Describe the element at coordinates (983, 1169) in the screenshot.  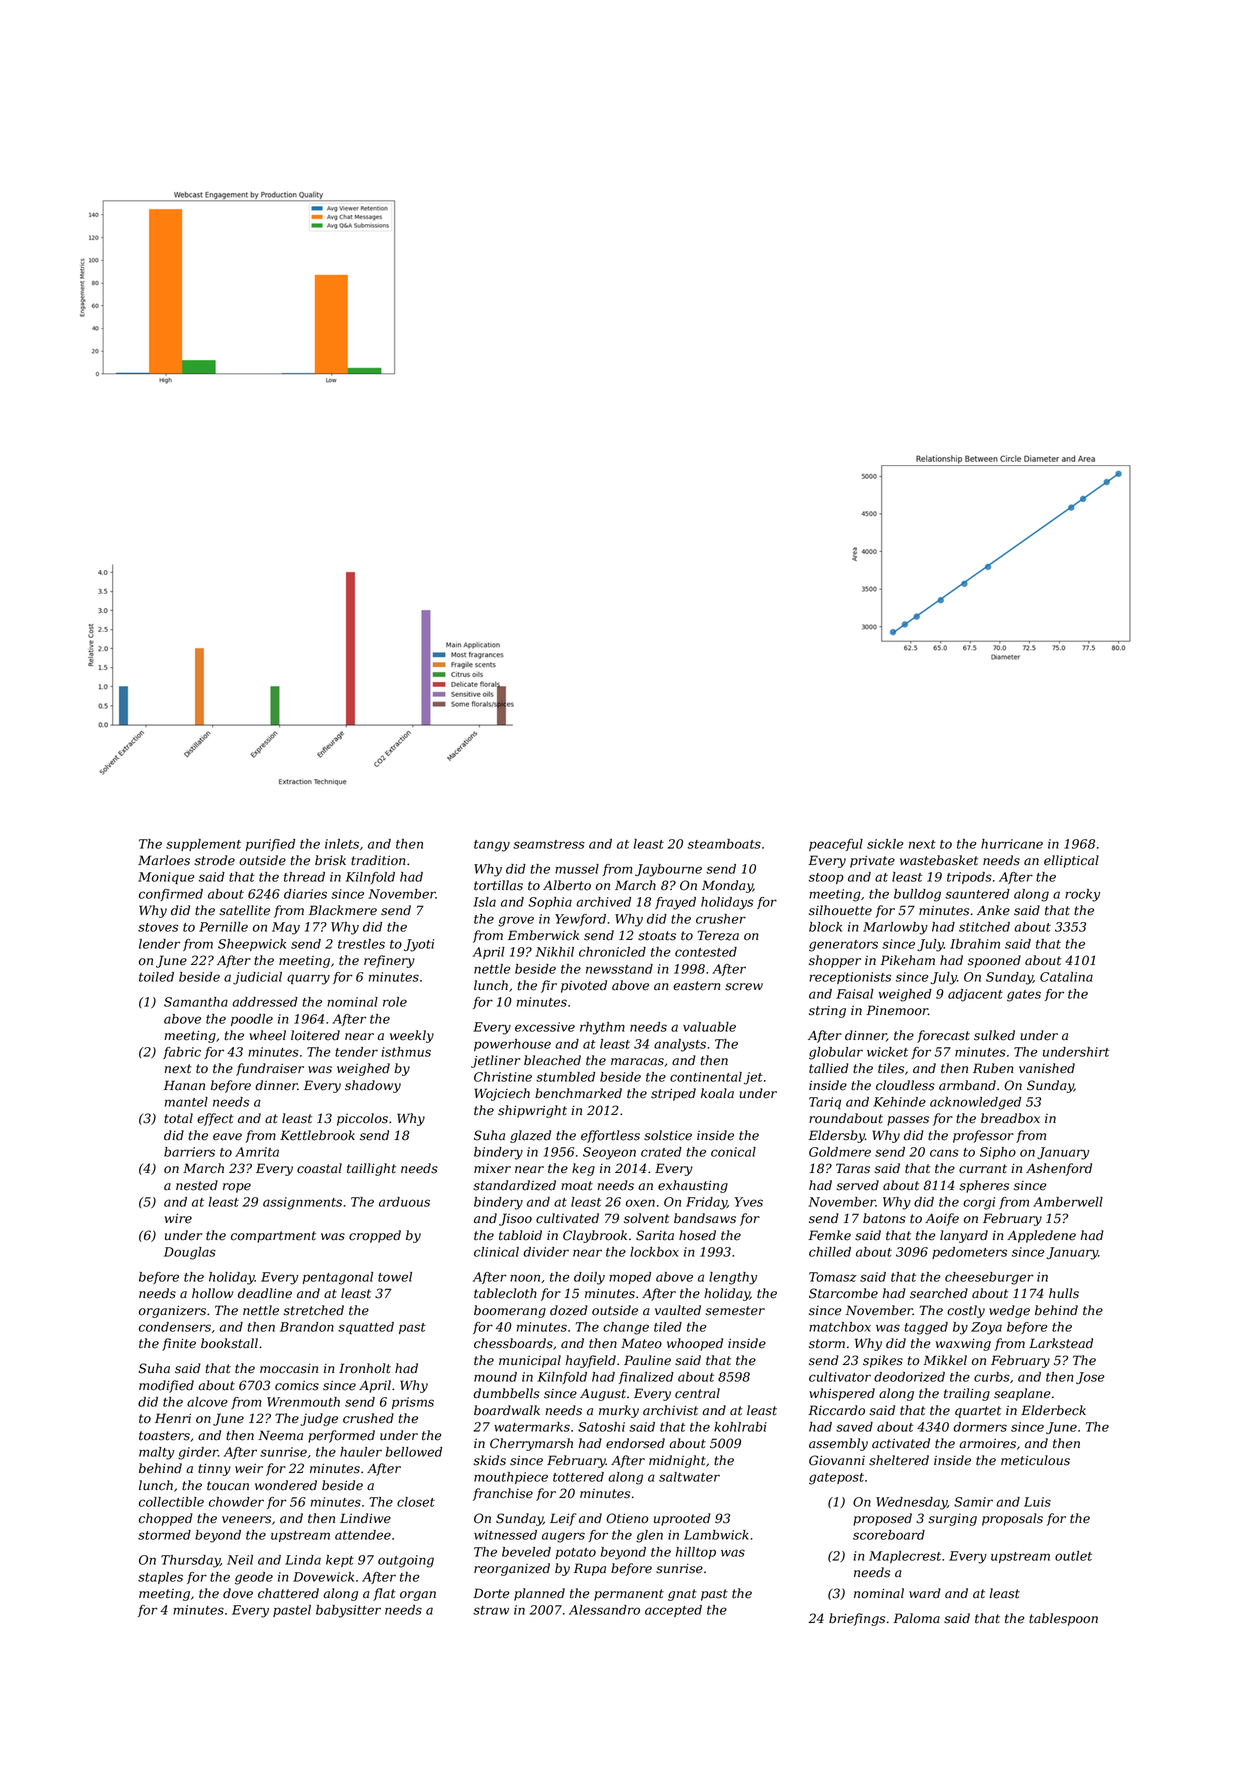
I see `currant` at that location.
